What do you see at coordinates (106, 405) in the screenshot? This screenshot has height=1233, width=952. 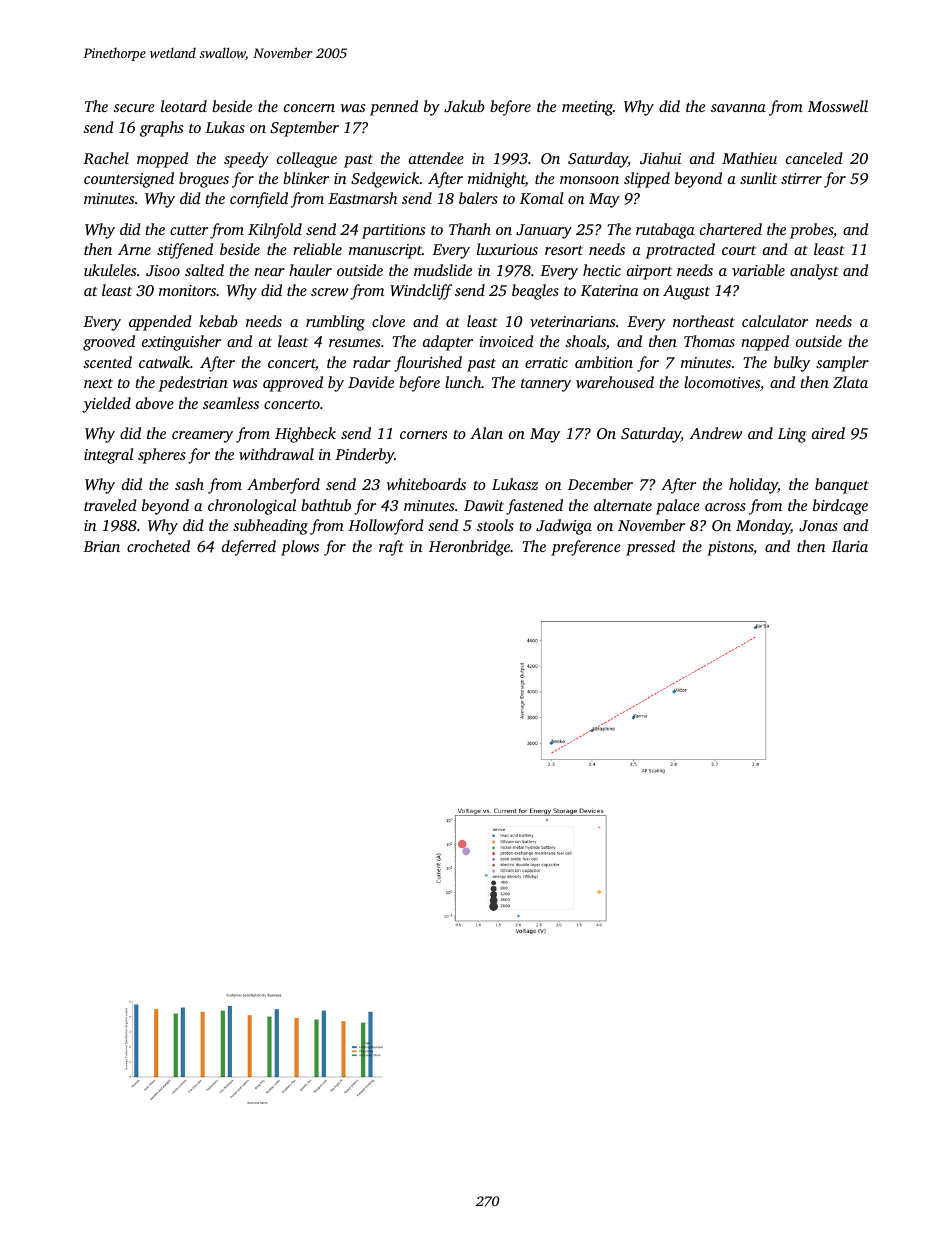 I see `yielded` at bounding box center [106, 405].
